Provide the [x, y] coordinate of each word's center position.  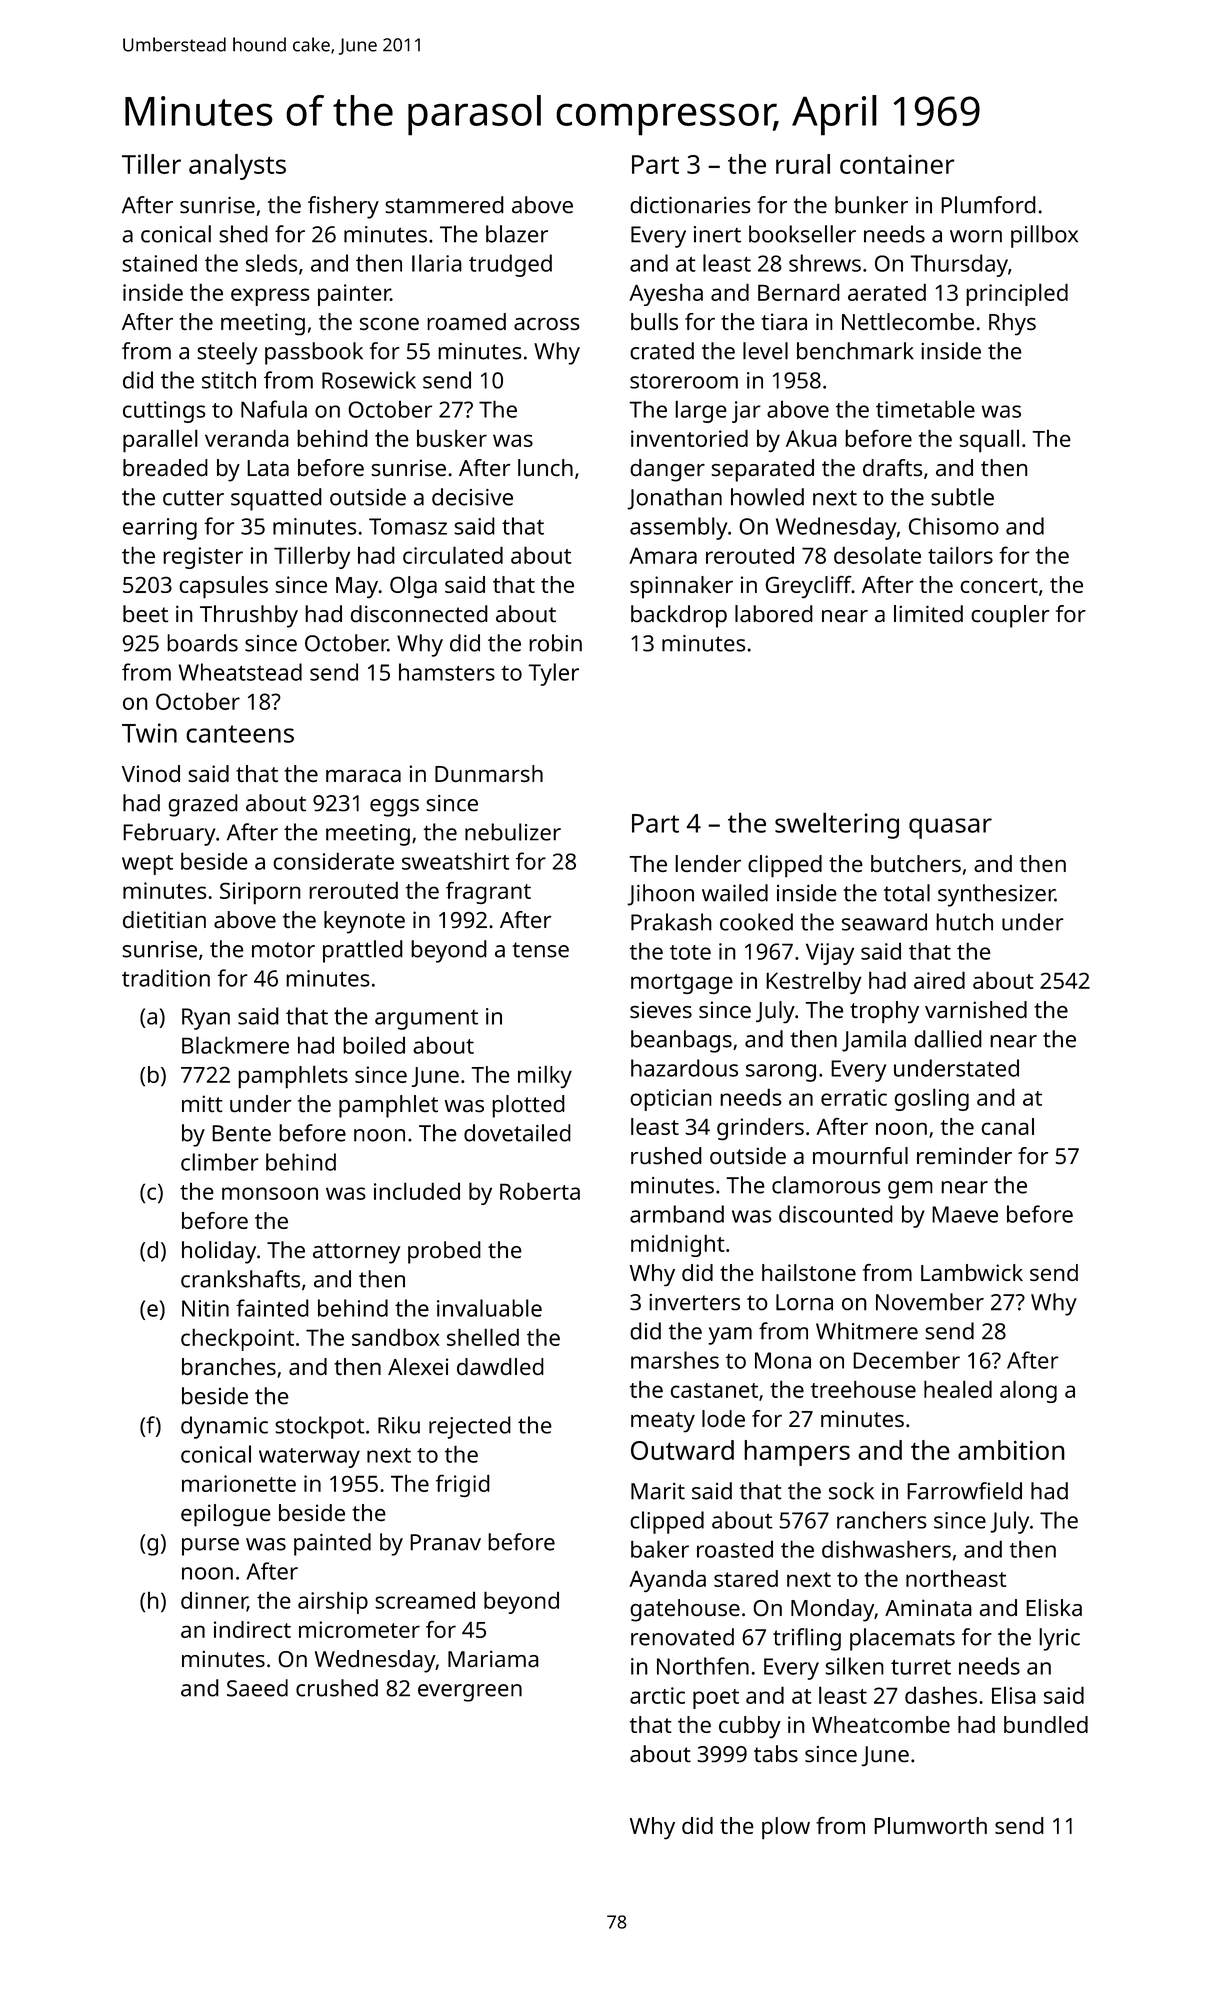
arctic [657, 1695]
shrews [825, 263]
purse [210, 1547]
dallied [948, 1039]
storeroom [684, 381]
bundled [1046, 1724]
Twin [149, 733]
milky [545, 1076]
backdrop [679, 616]
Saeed [257, 1688]
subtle [962, 497]
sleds [271, 263]
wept [147, 865]
